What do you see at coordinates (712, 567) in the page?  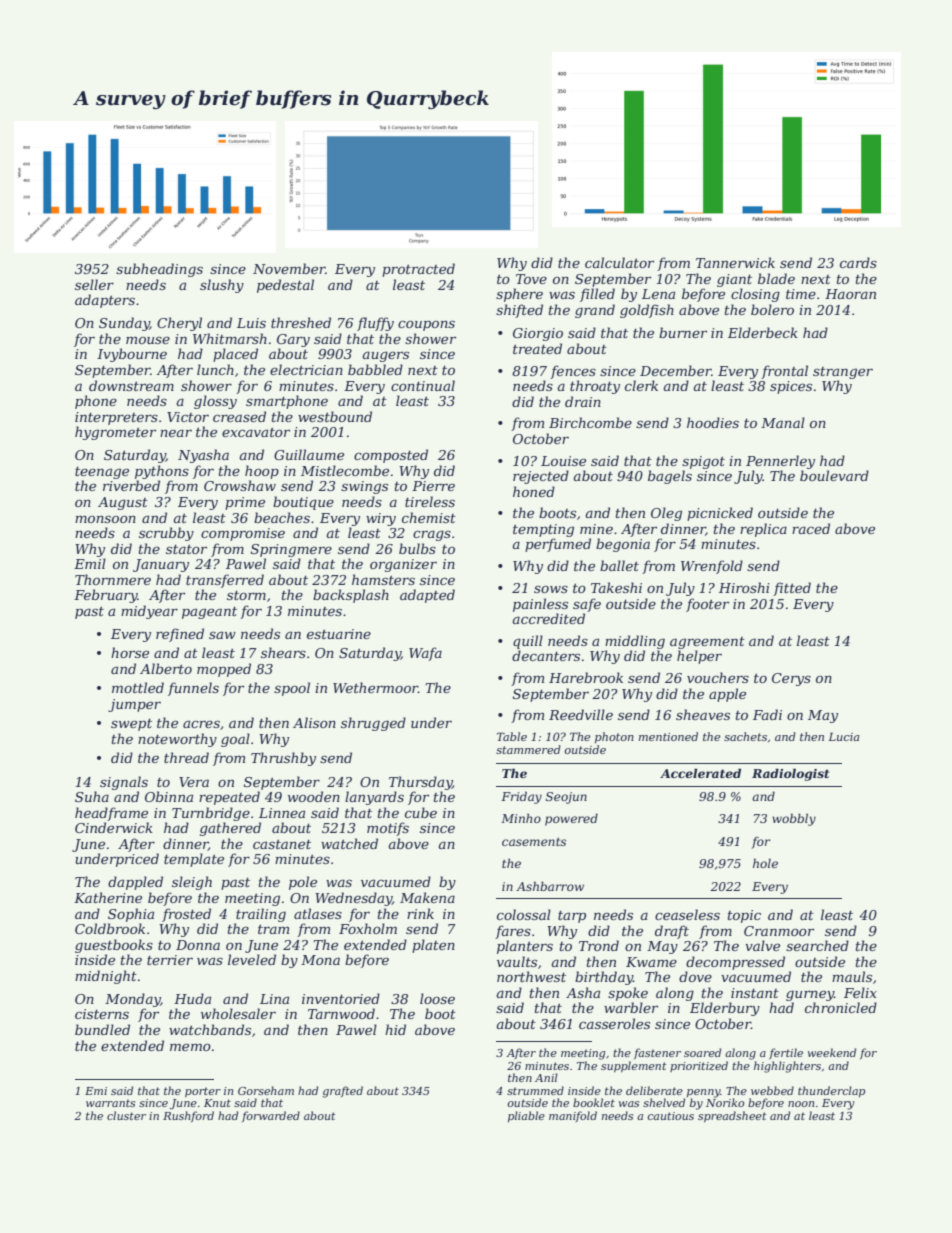 I see `Wrenfold` at bounding box center [712, 567].
